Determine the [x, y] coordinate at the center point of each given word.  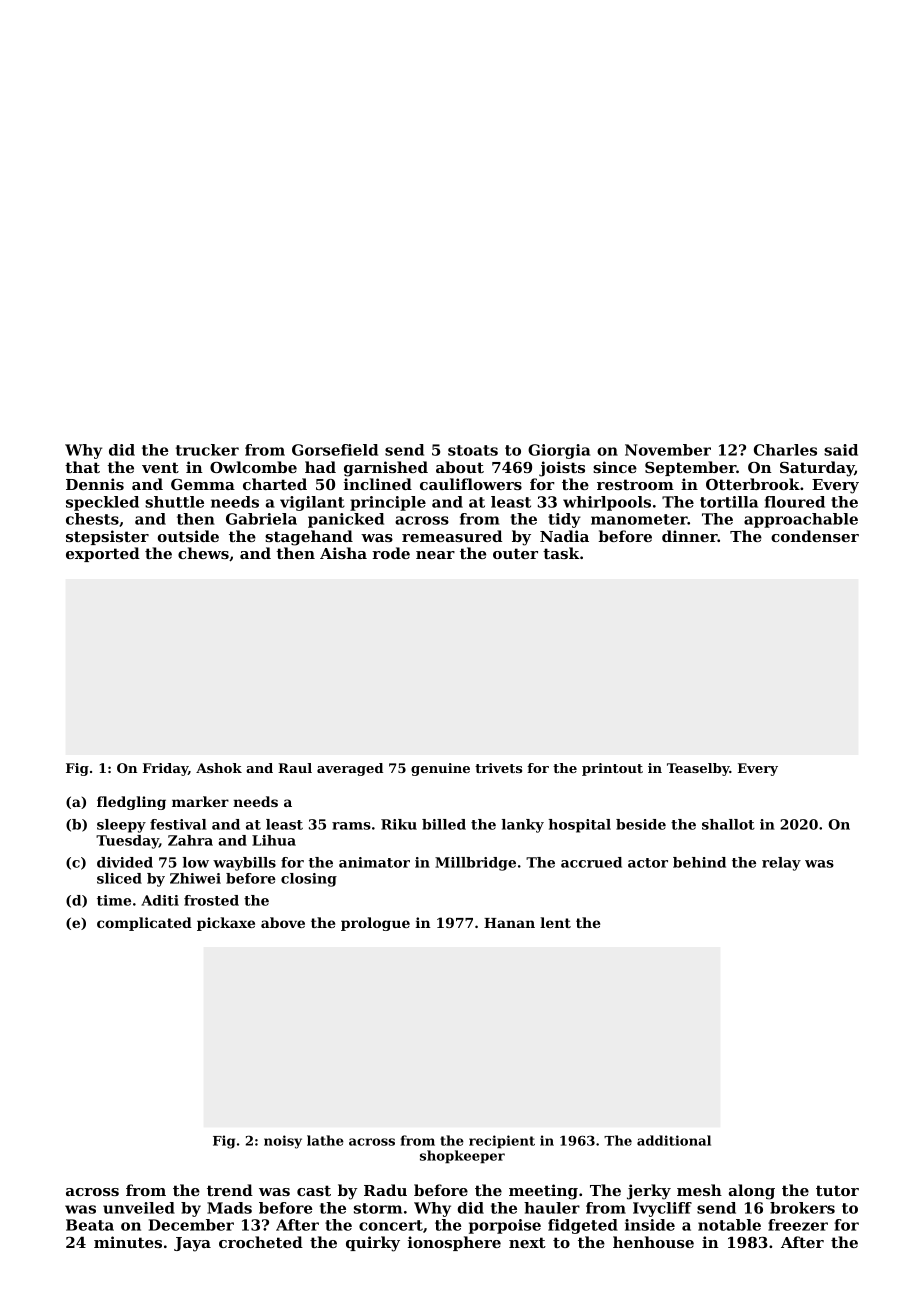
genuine [440, 769]
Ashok [219, 768]
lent [555, 922]
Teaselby [698, 769]
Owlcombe [253, 467]
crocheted [261, 1242]
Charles [785, 450]
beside [641, 824]
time [114, 900]
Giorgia [559, 451]
